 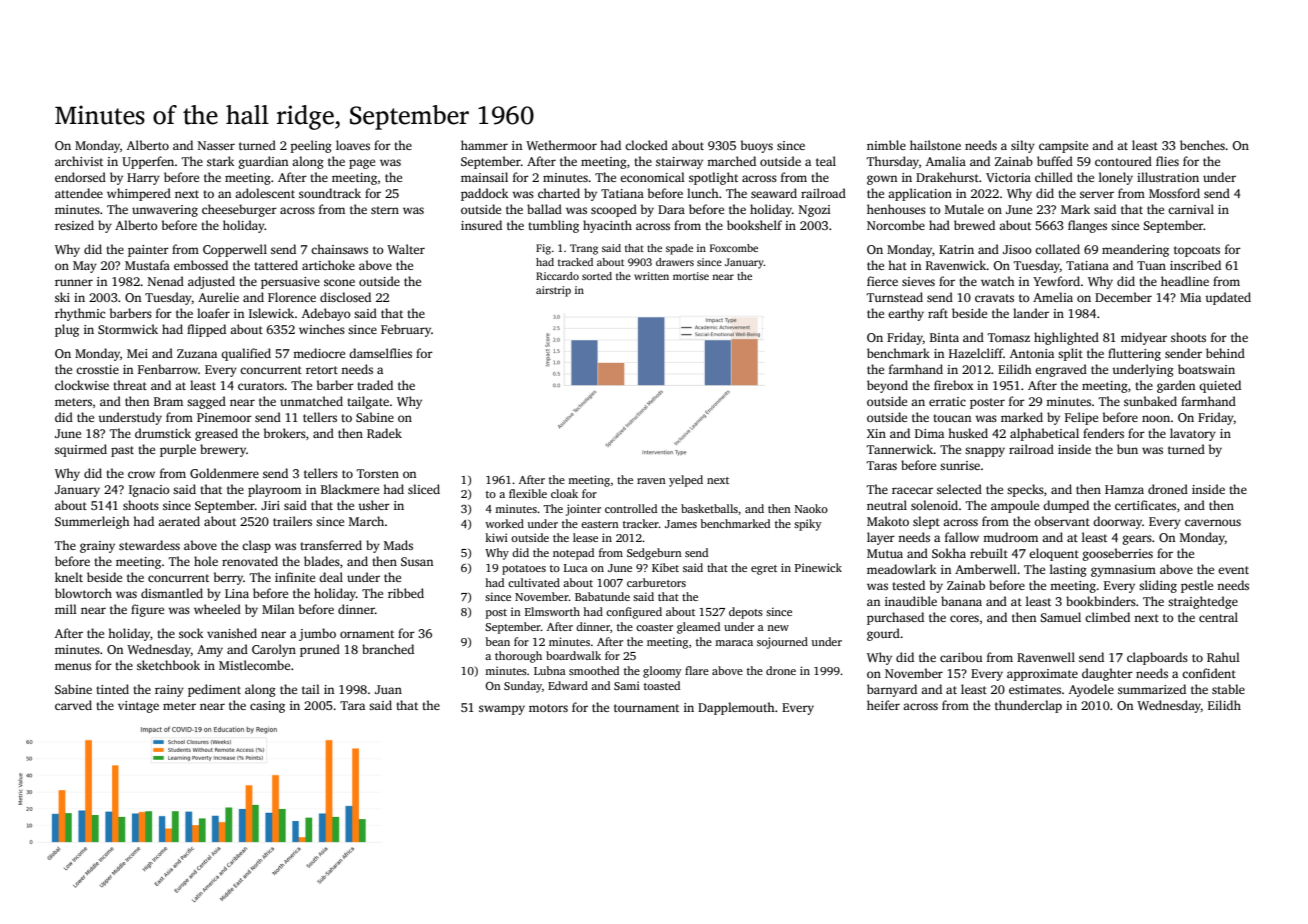 What do you see at coordinates (278, 609) in the screenshot?
I see `Milan` at bounding box center [278, 609].
